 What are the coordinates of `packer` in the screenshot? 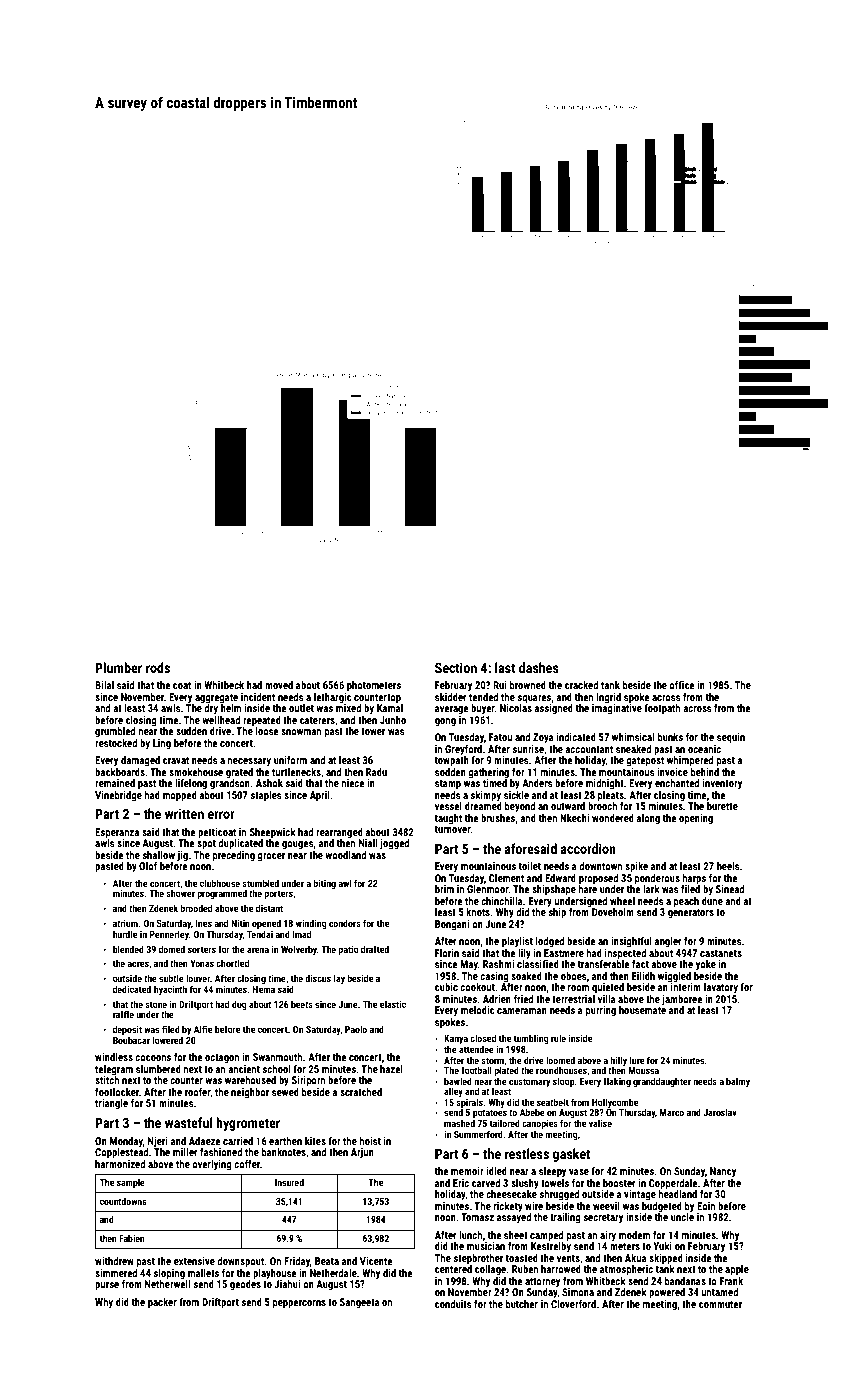 It's located at (162, 1303).
